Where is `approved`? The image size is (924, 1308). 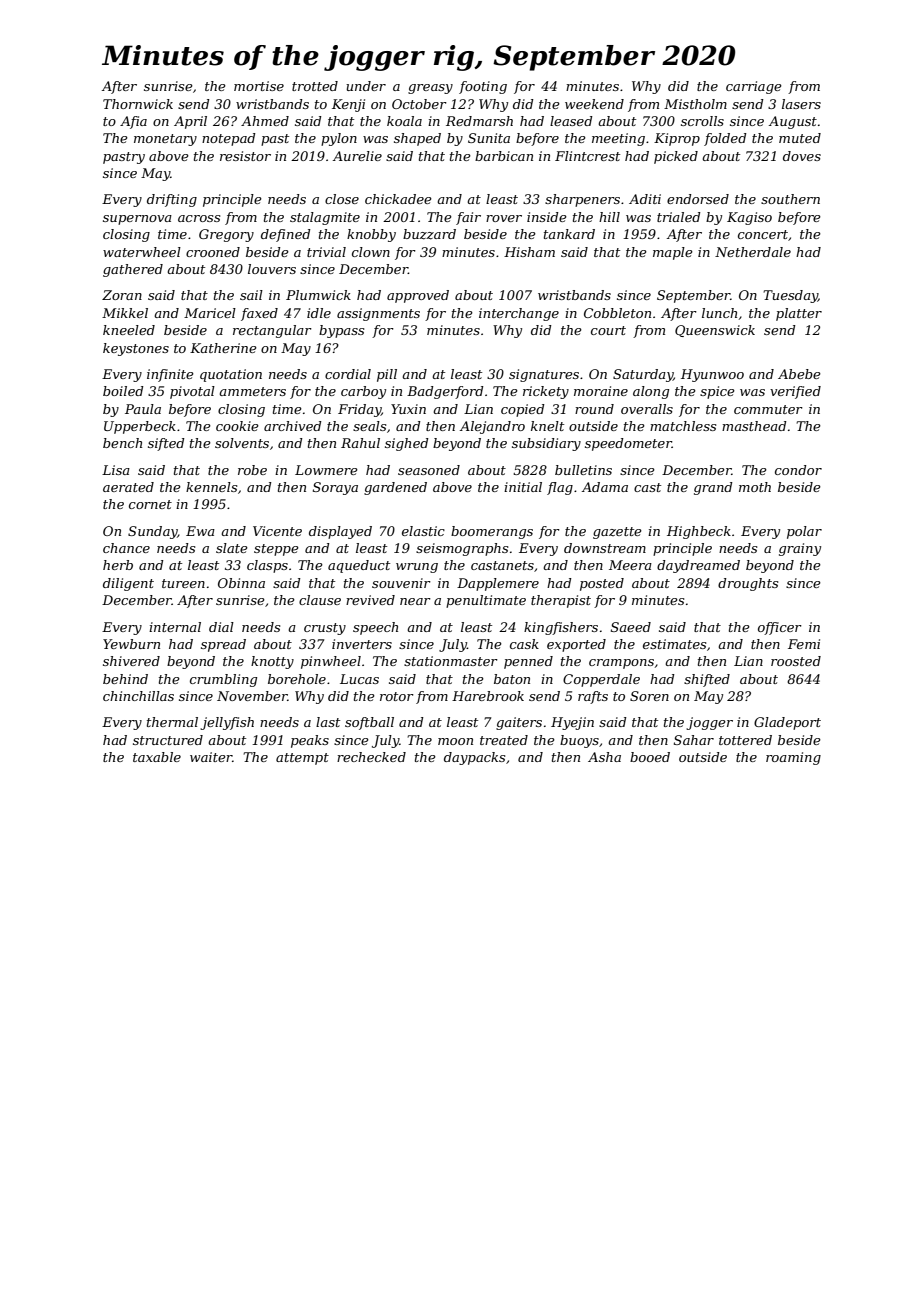 approved is located at coordinates (418, 296).
